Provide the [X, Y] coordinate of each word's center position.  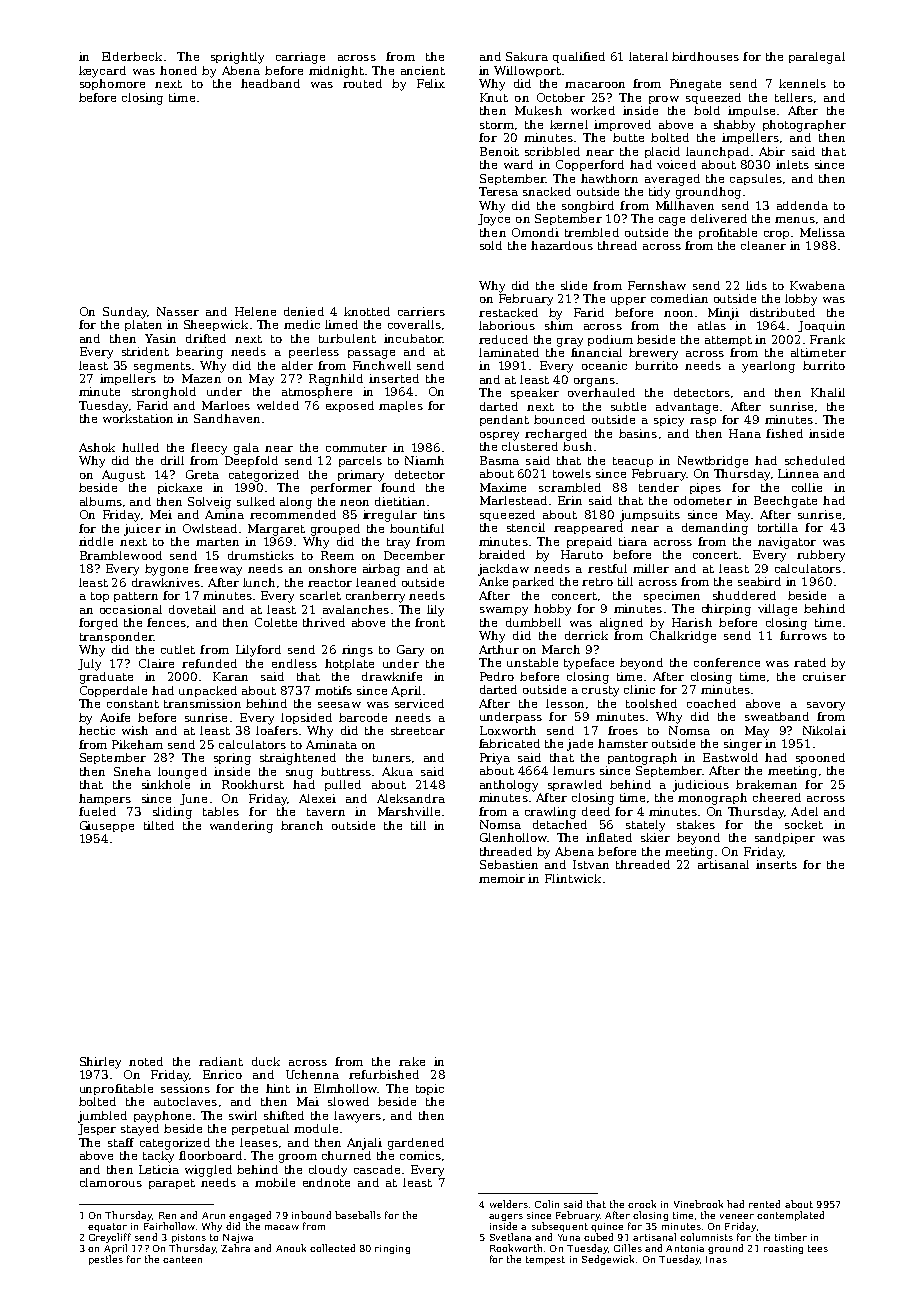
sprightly [237, 58]
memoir [502, 878]
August [123, 476]
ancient [423, 70]
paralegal [817, 58]
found [398, 487]
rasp [703, 422]
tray [398, 543]
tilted [159, 825]
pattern [136, 597]
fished [784, 433]
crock [642, 1204]
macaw [282, 1227]
